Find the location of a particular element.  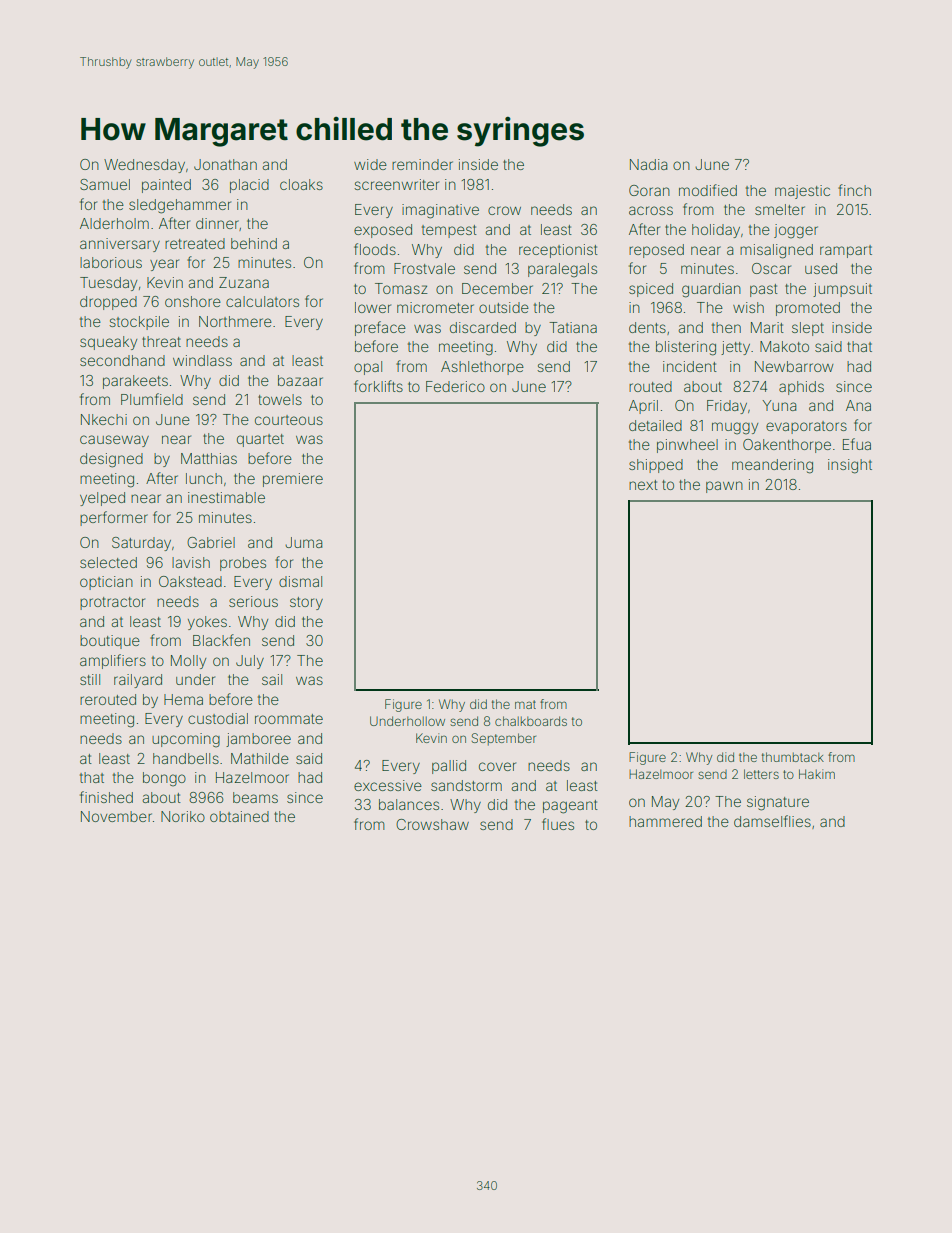

cloaks is located at coordinates (301, 184).
